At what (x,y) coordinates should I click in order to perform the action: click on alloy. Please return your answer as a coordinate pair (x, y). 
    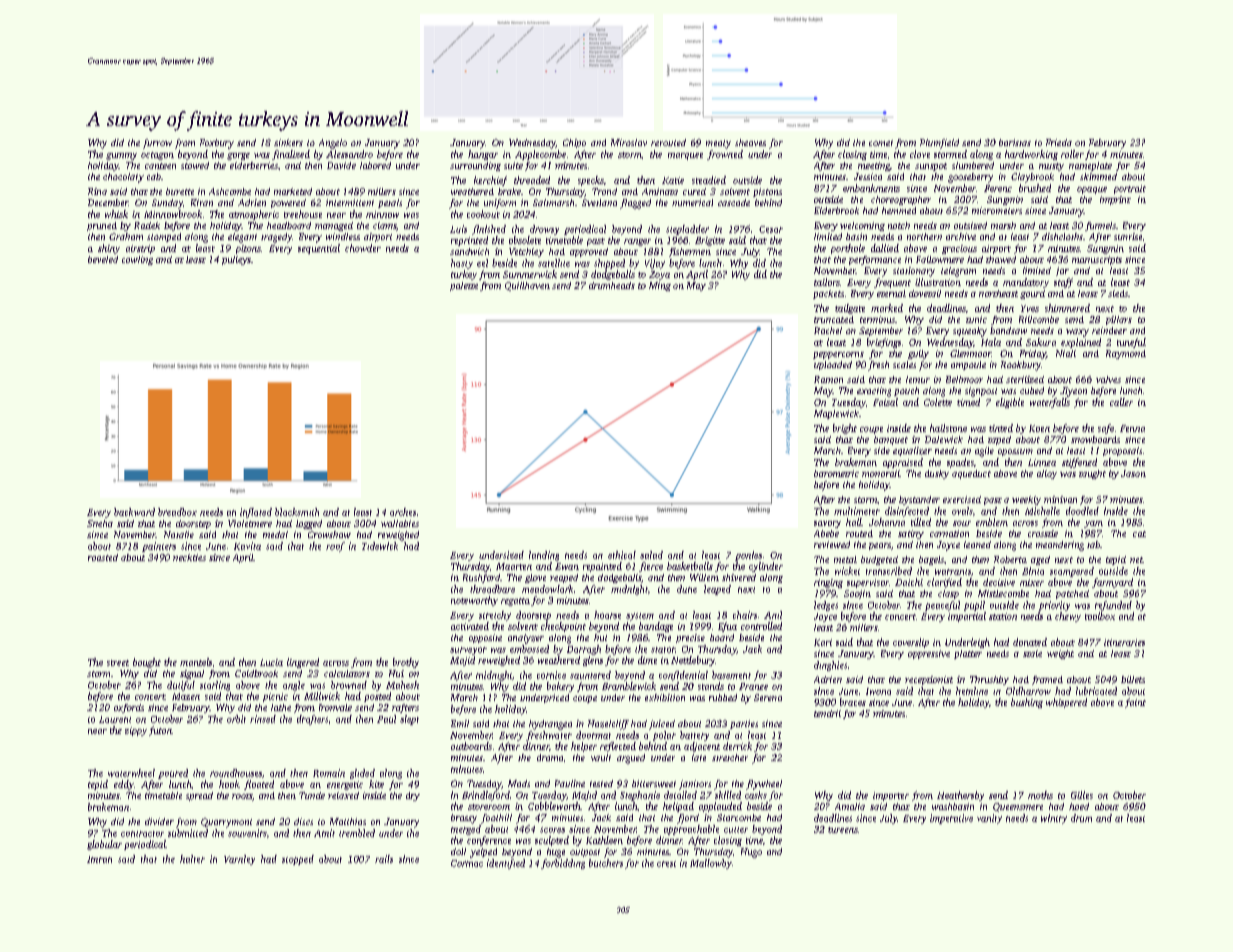
    Looking at the image, I should click on (1047, 474).
